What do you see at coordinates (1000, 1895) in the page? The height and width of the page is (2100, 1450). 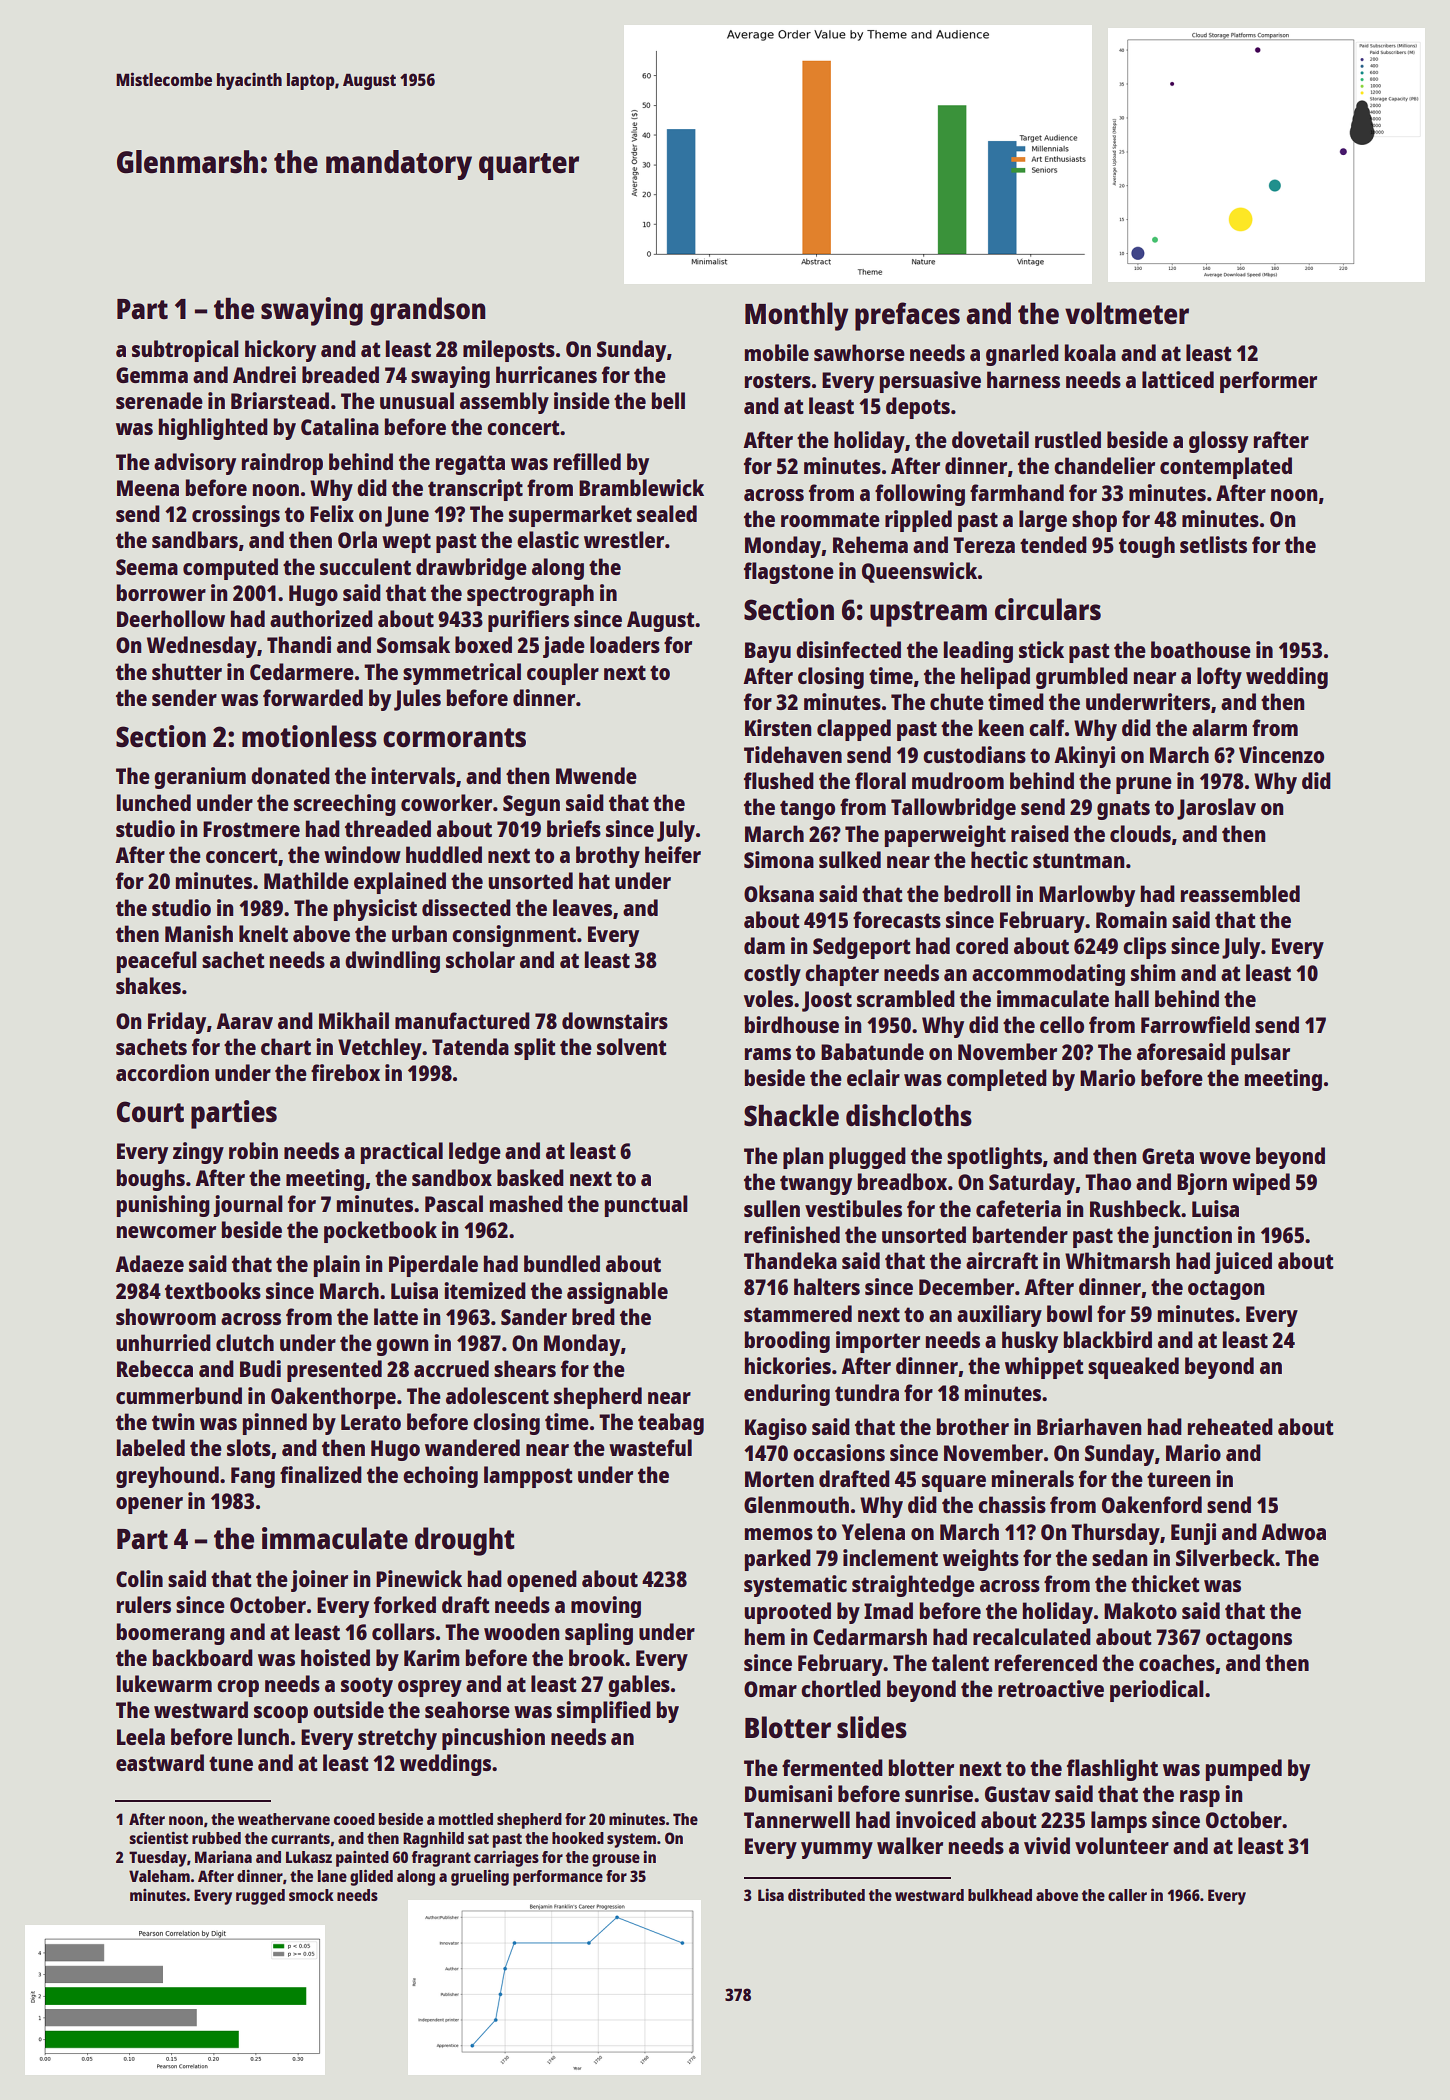 I see `bulkhead` at bounding box center [1000, 1895].
